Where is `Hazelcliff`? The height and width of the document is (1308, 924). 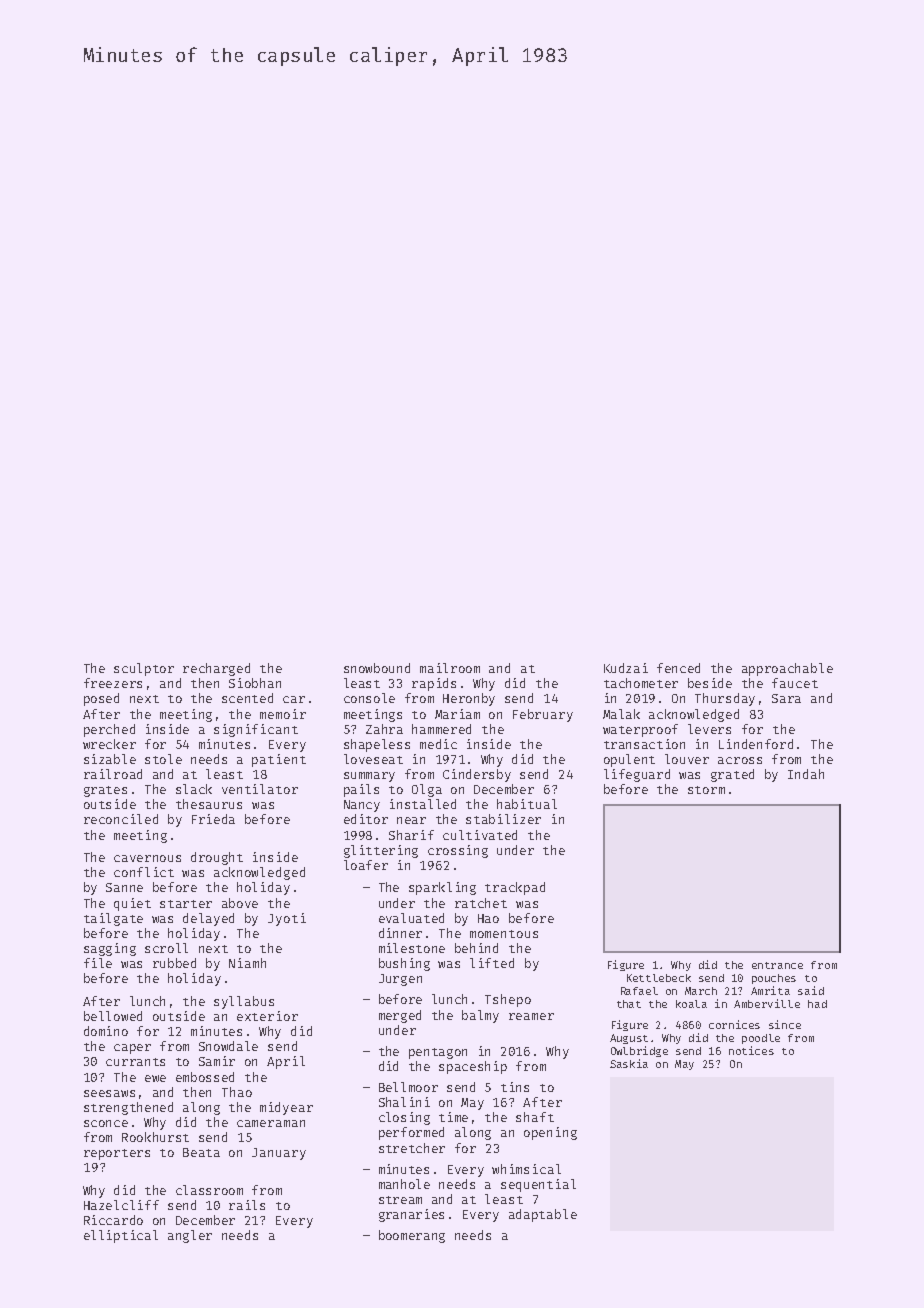 Hazelcliff is located at coordinates (121, 1205).
